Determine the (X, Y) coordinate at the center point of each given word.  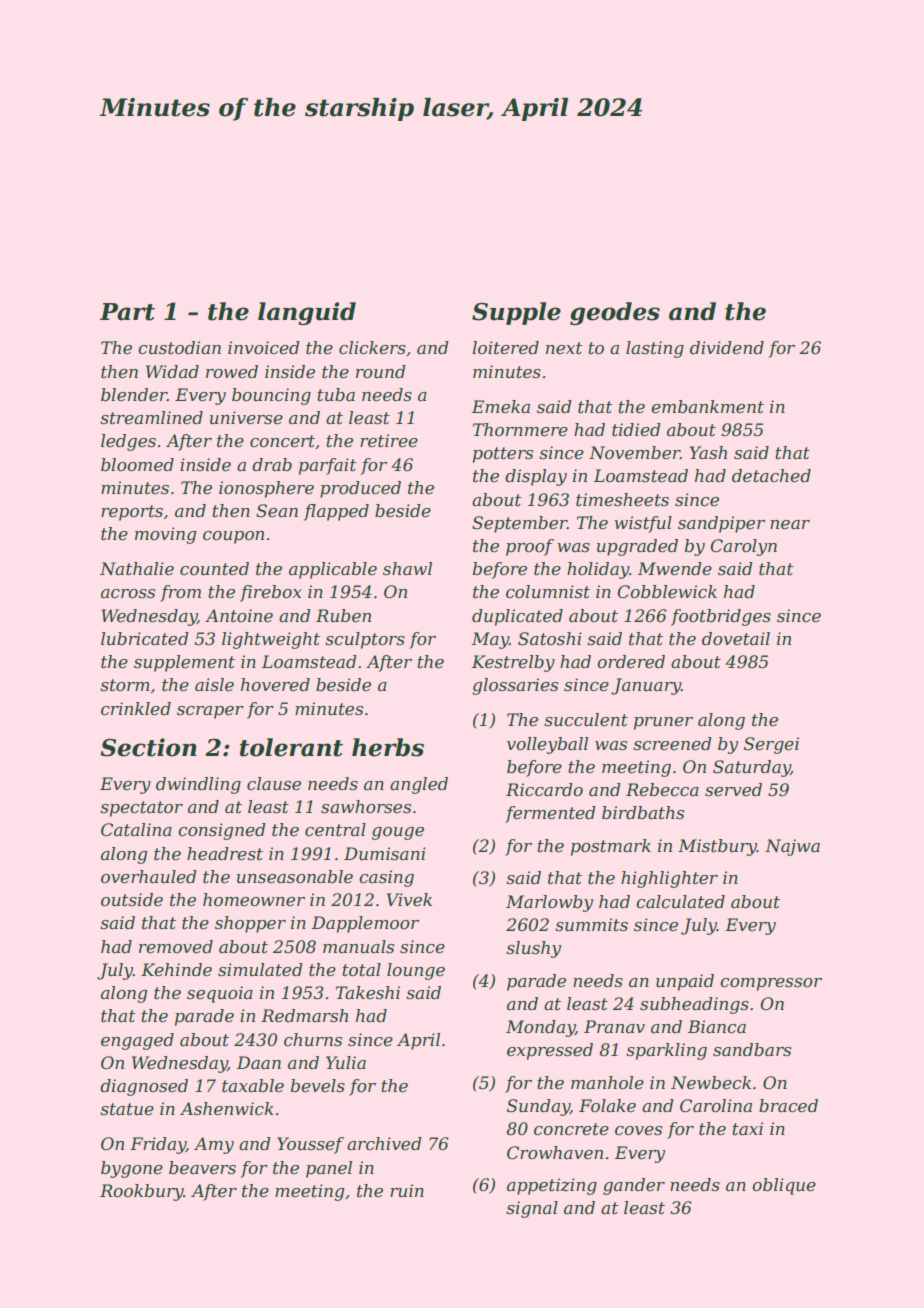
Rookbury (142, 1192)
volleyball (547, 745)
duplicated (517, 617)
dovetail (736, 638)
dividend (727, 347)
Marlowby (549, 903)
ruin (407, 1190)
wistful (643, 524)
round (381, 371)
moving (166, 535)
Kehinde (176, 969)
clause (274, 783)
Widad (172, 371)
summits (591, 924)
